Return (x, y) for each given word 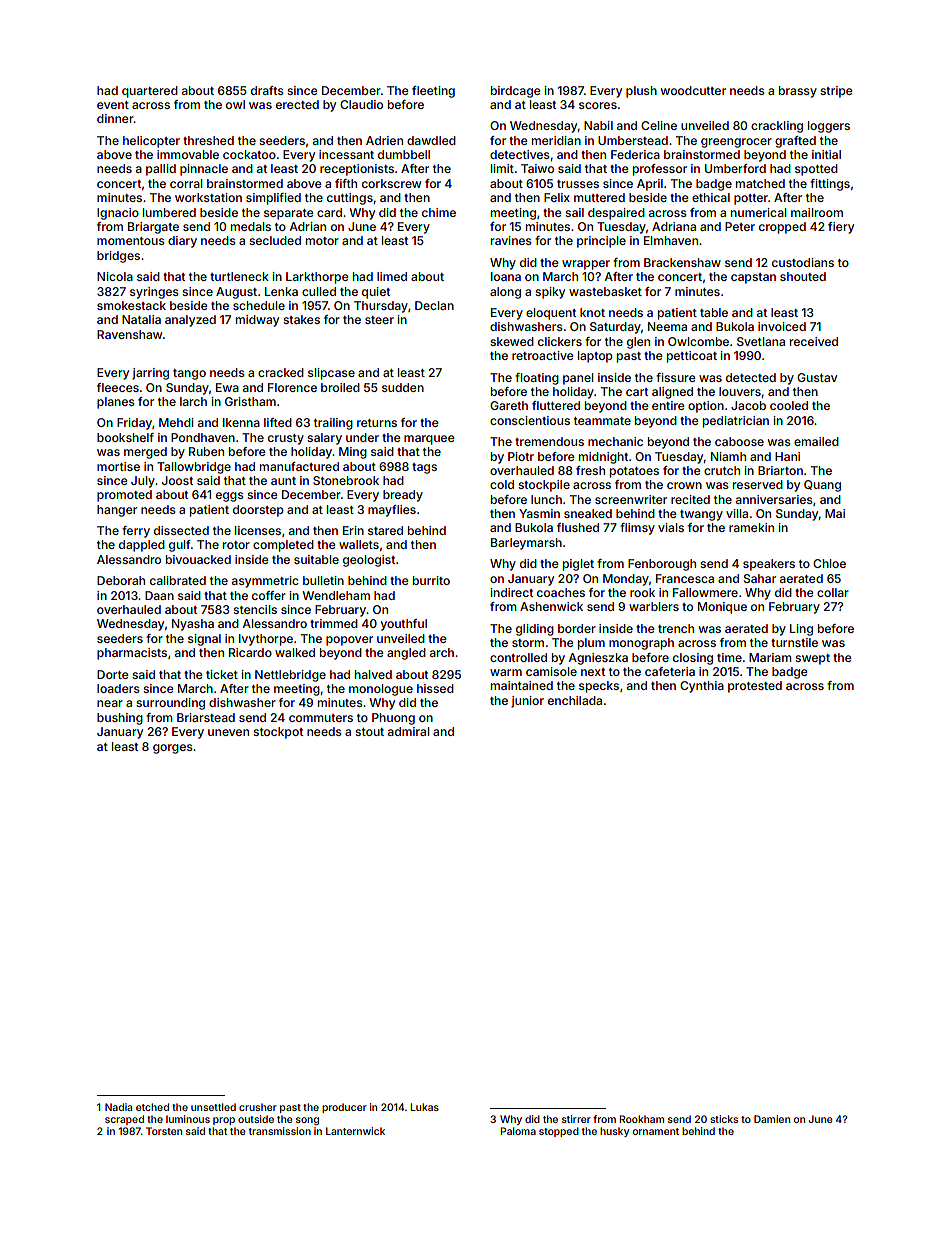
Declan (434, 305)
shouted (803, 276)
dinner (115, 118)
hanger (117, 511)
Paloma (518, 1131)
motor (322, 241)
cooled (789, 405)
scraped (124, 1120)
